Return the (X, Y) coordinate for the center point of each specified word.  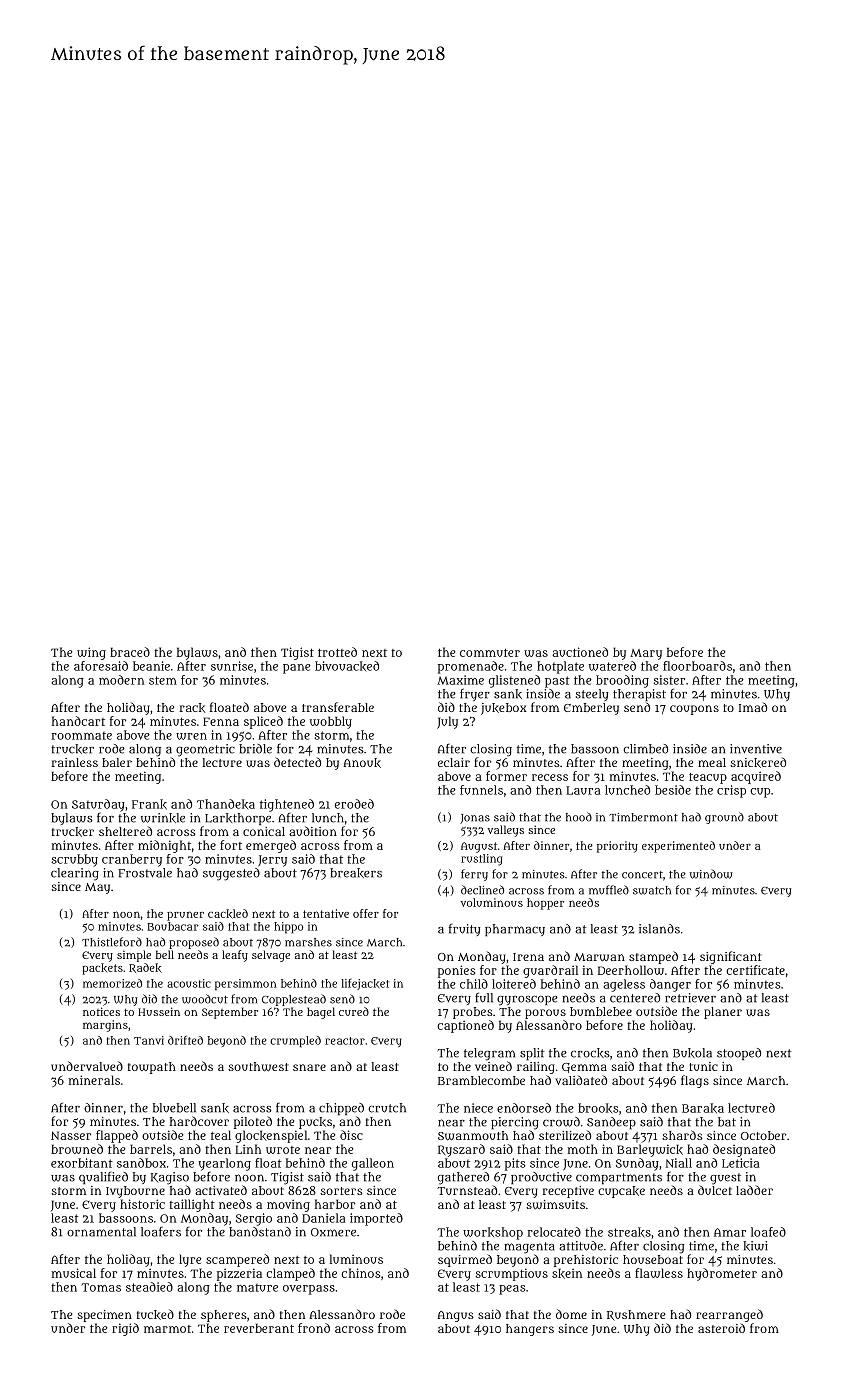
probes (473, 1013)
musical (74, 1273)
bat (727, 1122)
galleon (373, 1164)
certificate (755, 970)
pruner (185, 916)
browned (77, 1149)
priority (617, 847)
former (506, 776)
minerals (94, 1080)
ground (724, 818)
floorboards (697, 666)
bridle (255, 749)
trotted (337, 652)
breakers (356, 873)
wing (91, 653)
